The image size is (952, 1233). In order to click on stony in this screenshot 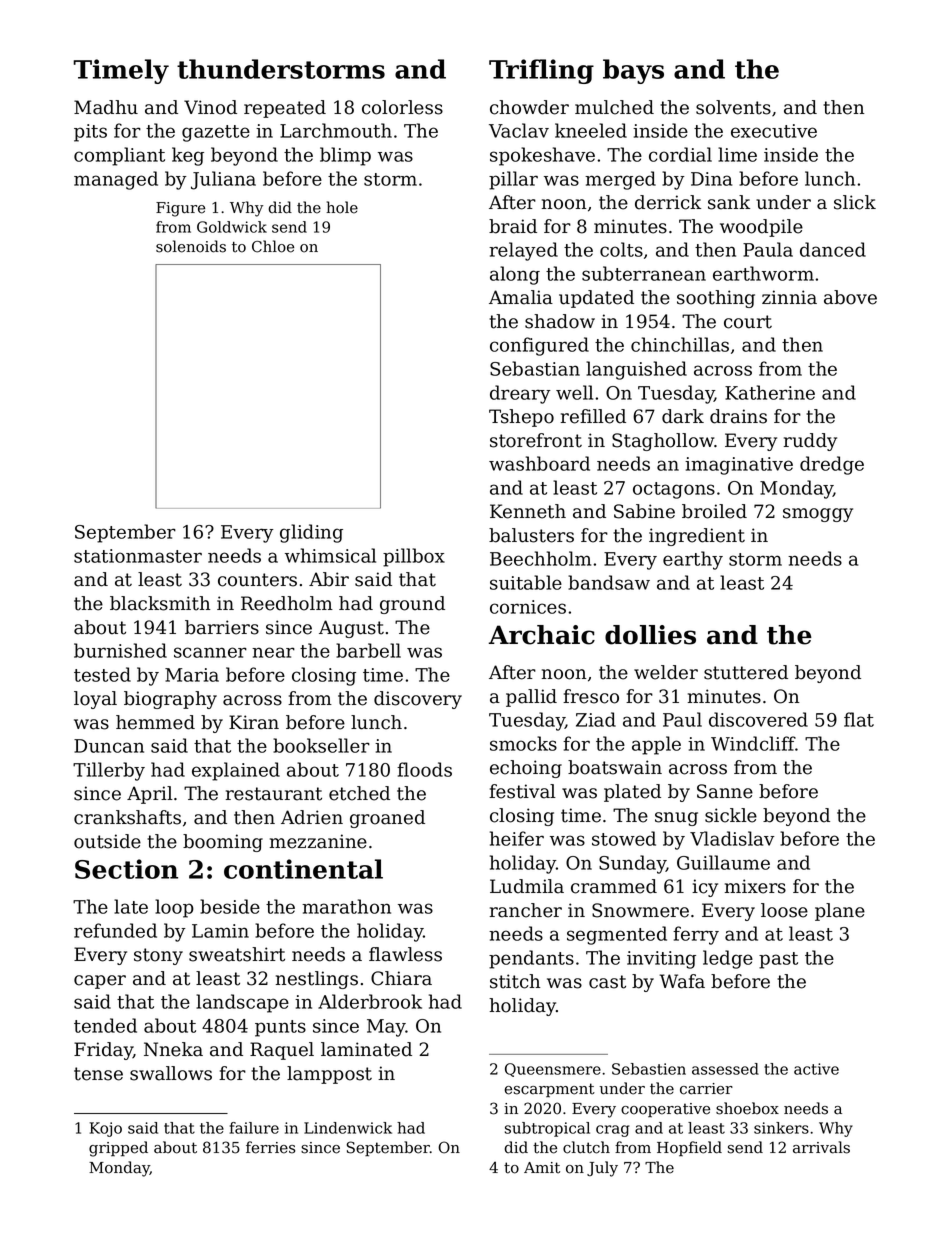, I will do `click(158, 956)`.
